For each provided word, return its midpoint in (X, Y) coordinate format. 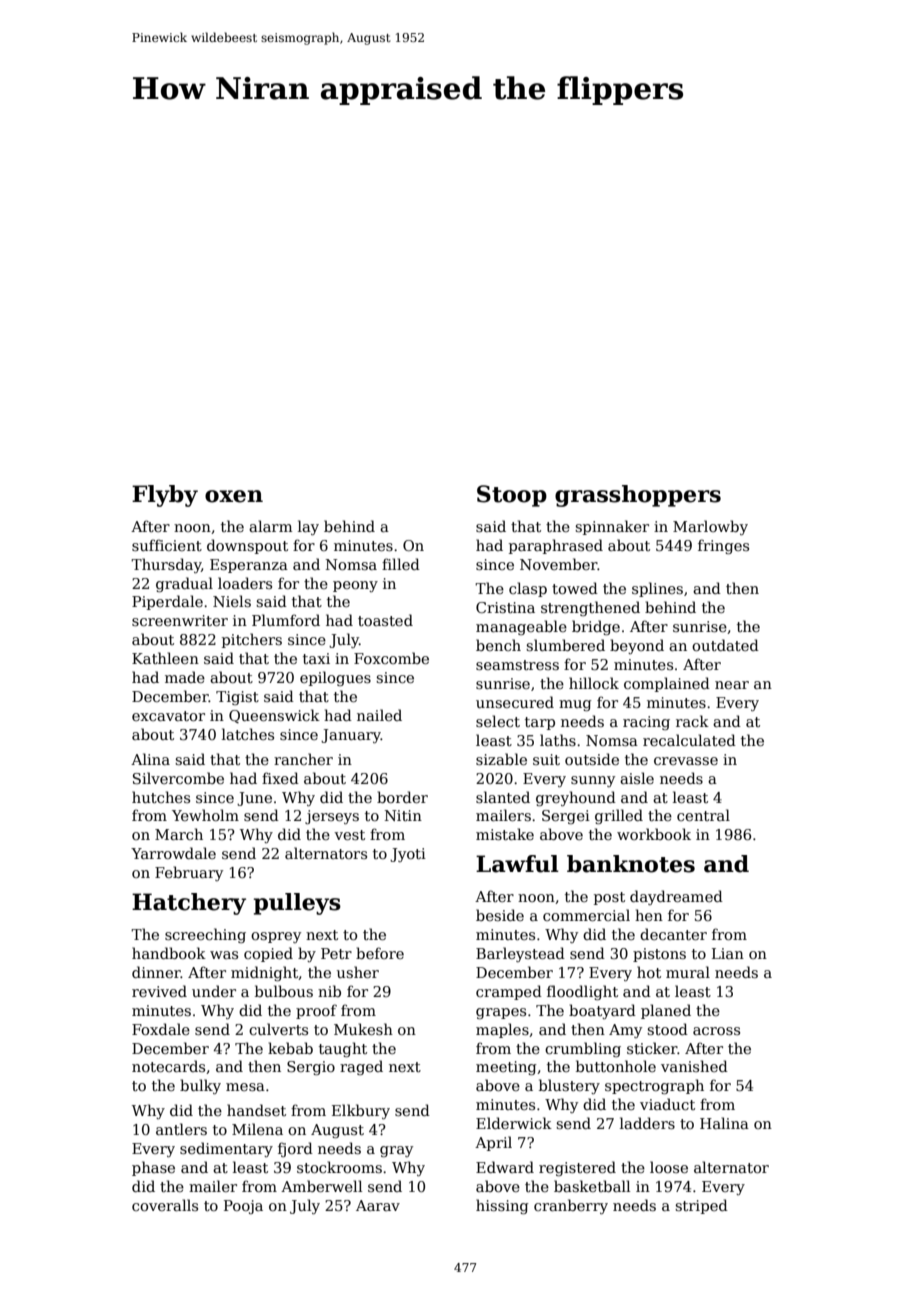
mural (688, 972)
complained (667, 684)
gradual (184, 584)
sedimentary (226, 1149)
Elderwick (514, 1123)
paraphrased (556, 546)
